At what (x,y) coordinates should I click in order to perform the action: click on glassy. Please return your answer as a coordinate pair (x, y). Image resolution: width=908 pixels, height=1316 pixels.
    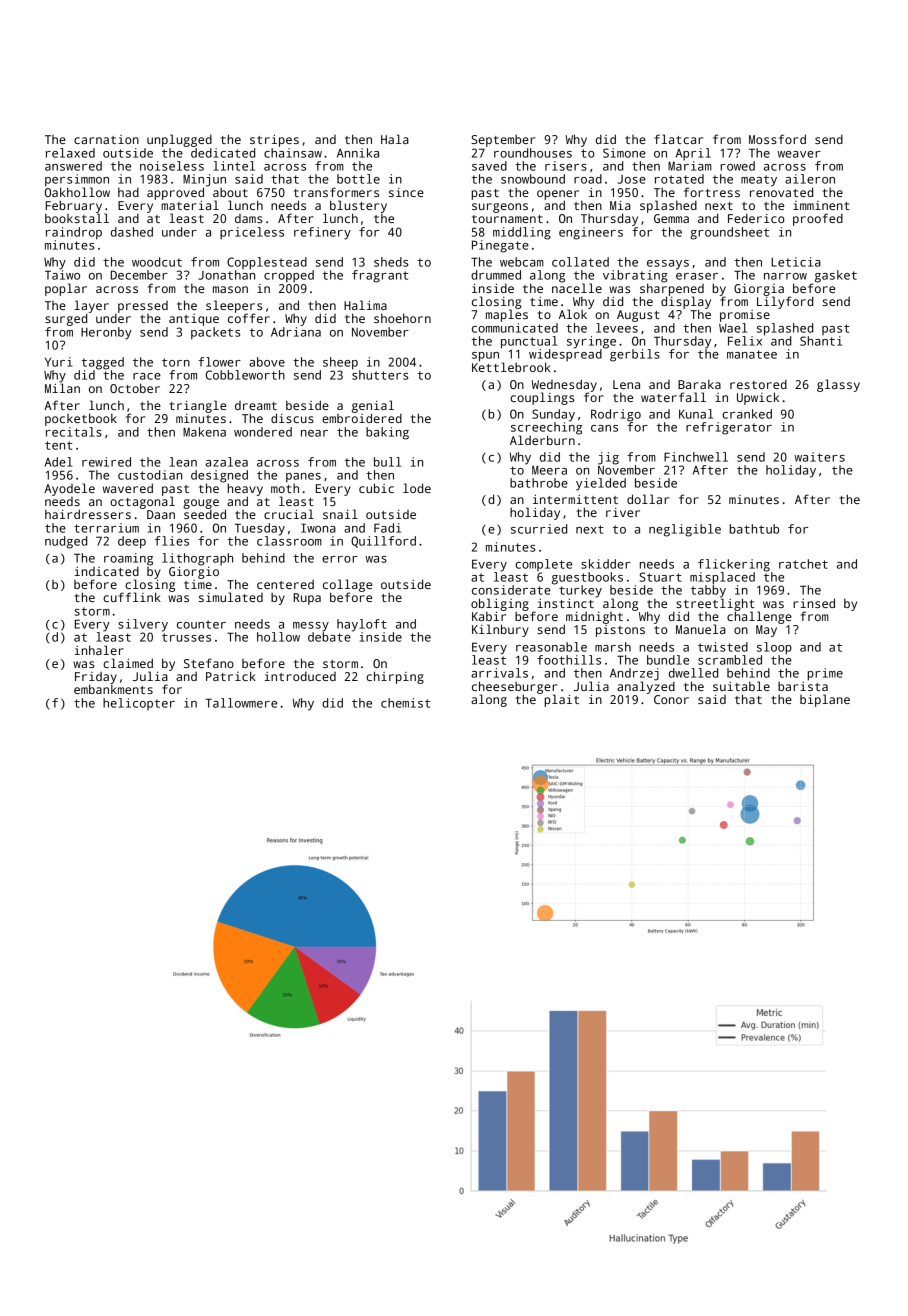
    Looking at the image, I should click on (838, 385).
